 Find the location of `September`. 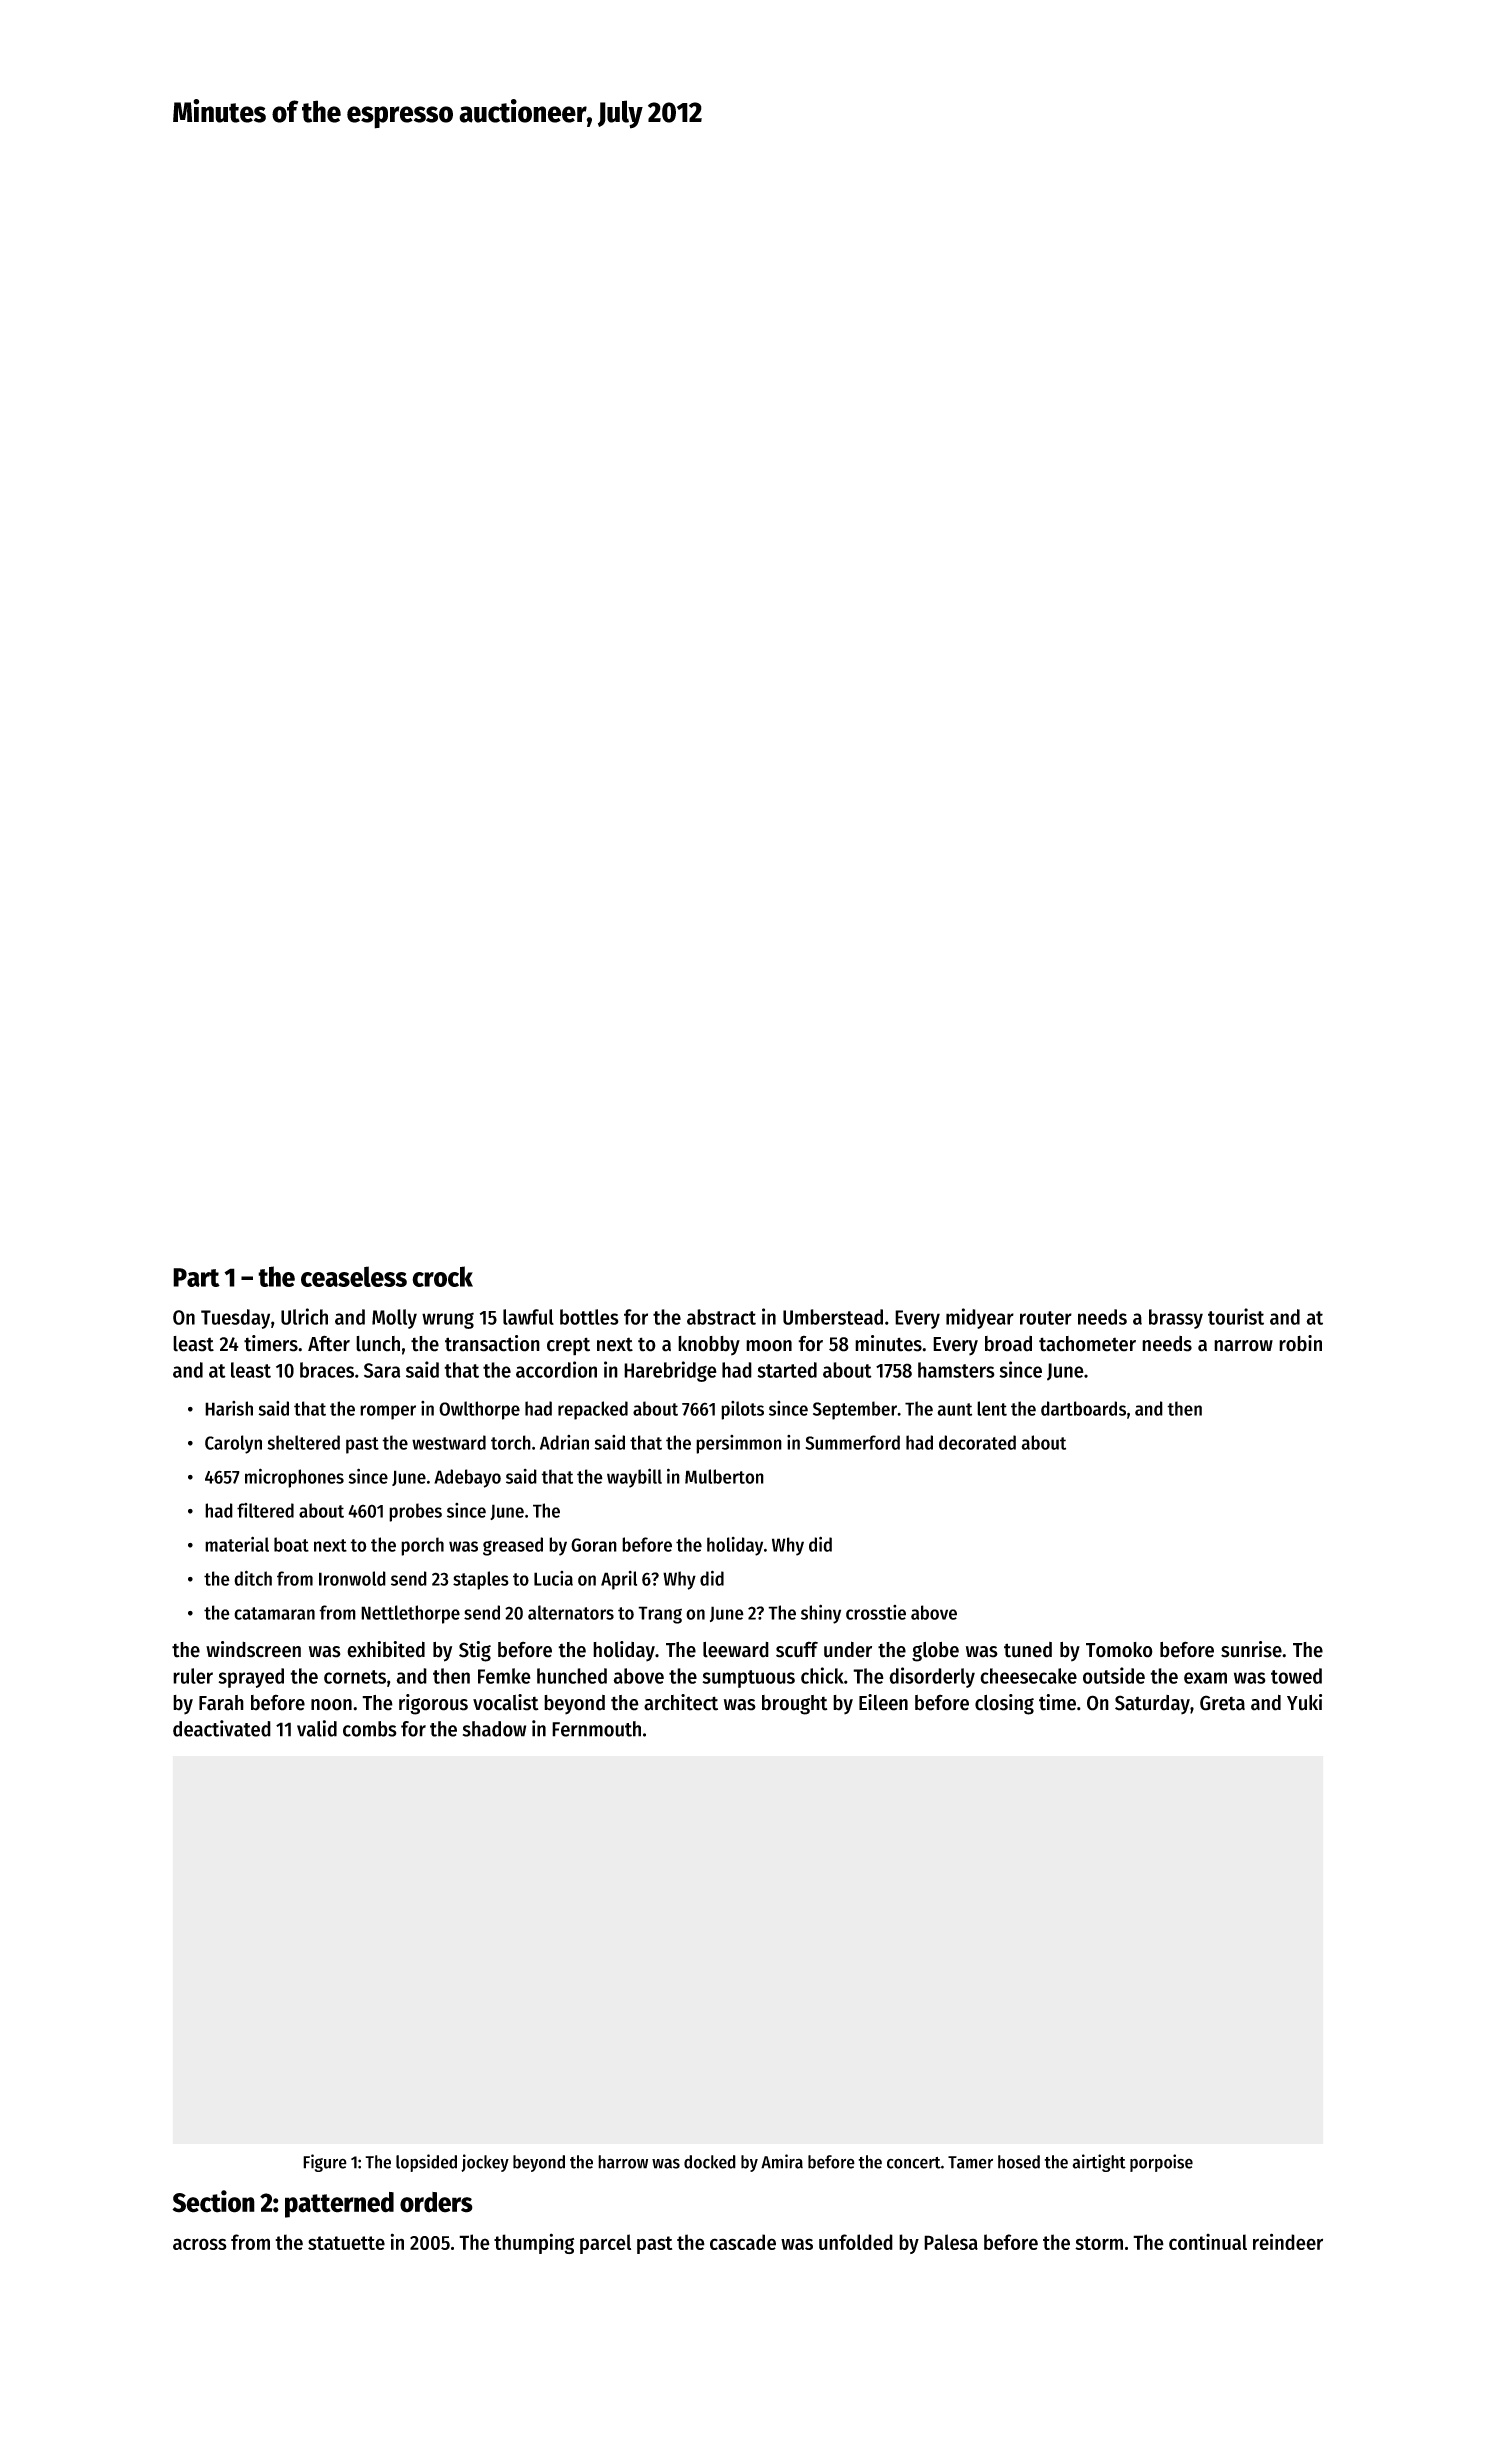

September is located at coordinates (855, 1410).
